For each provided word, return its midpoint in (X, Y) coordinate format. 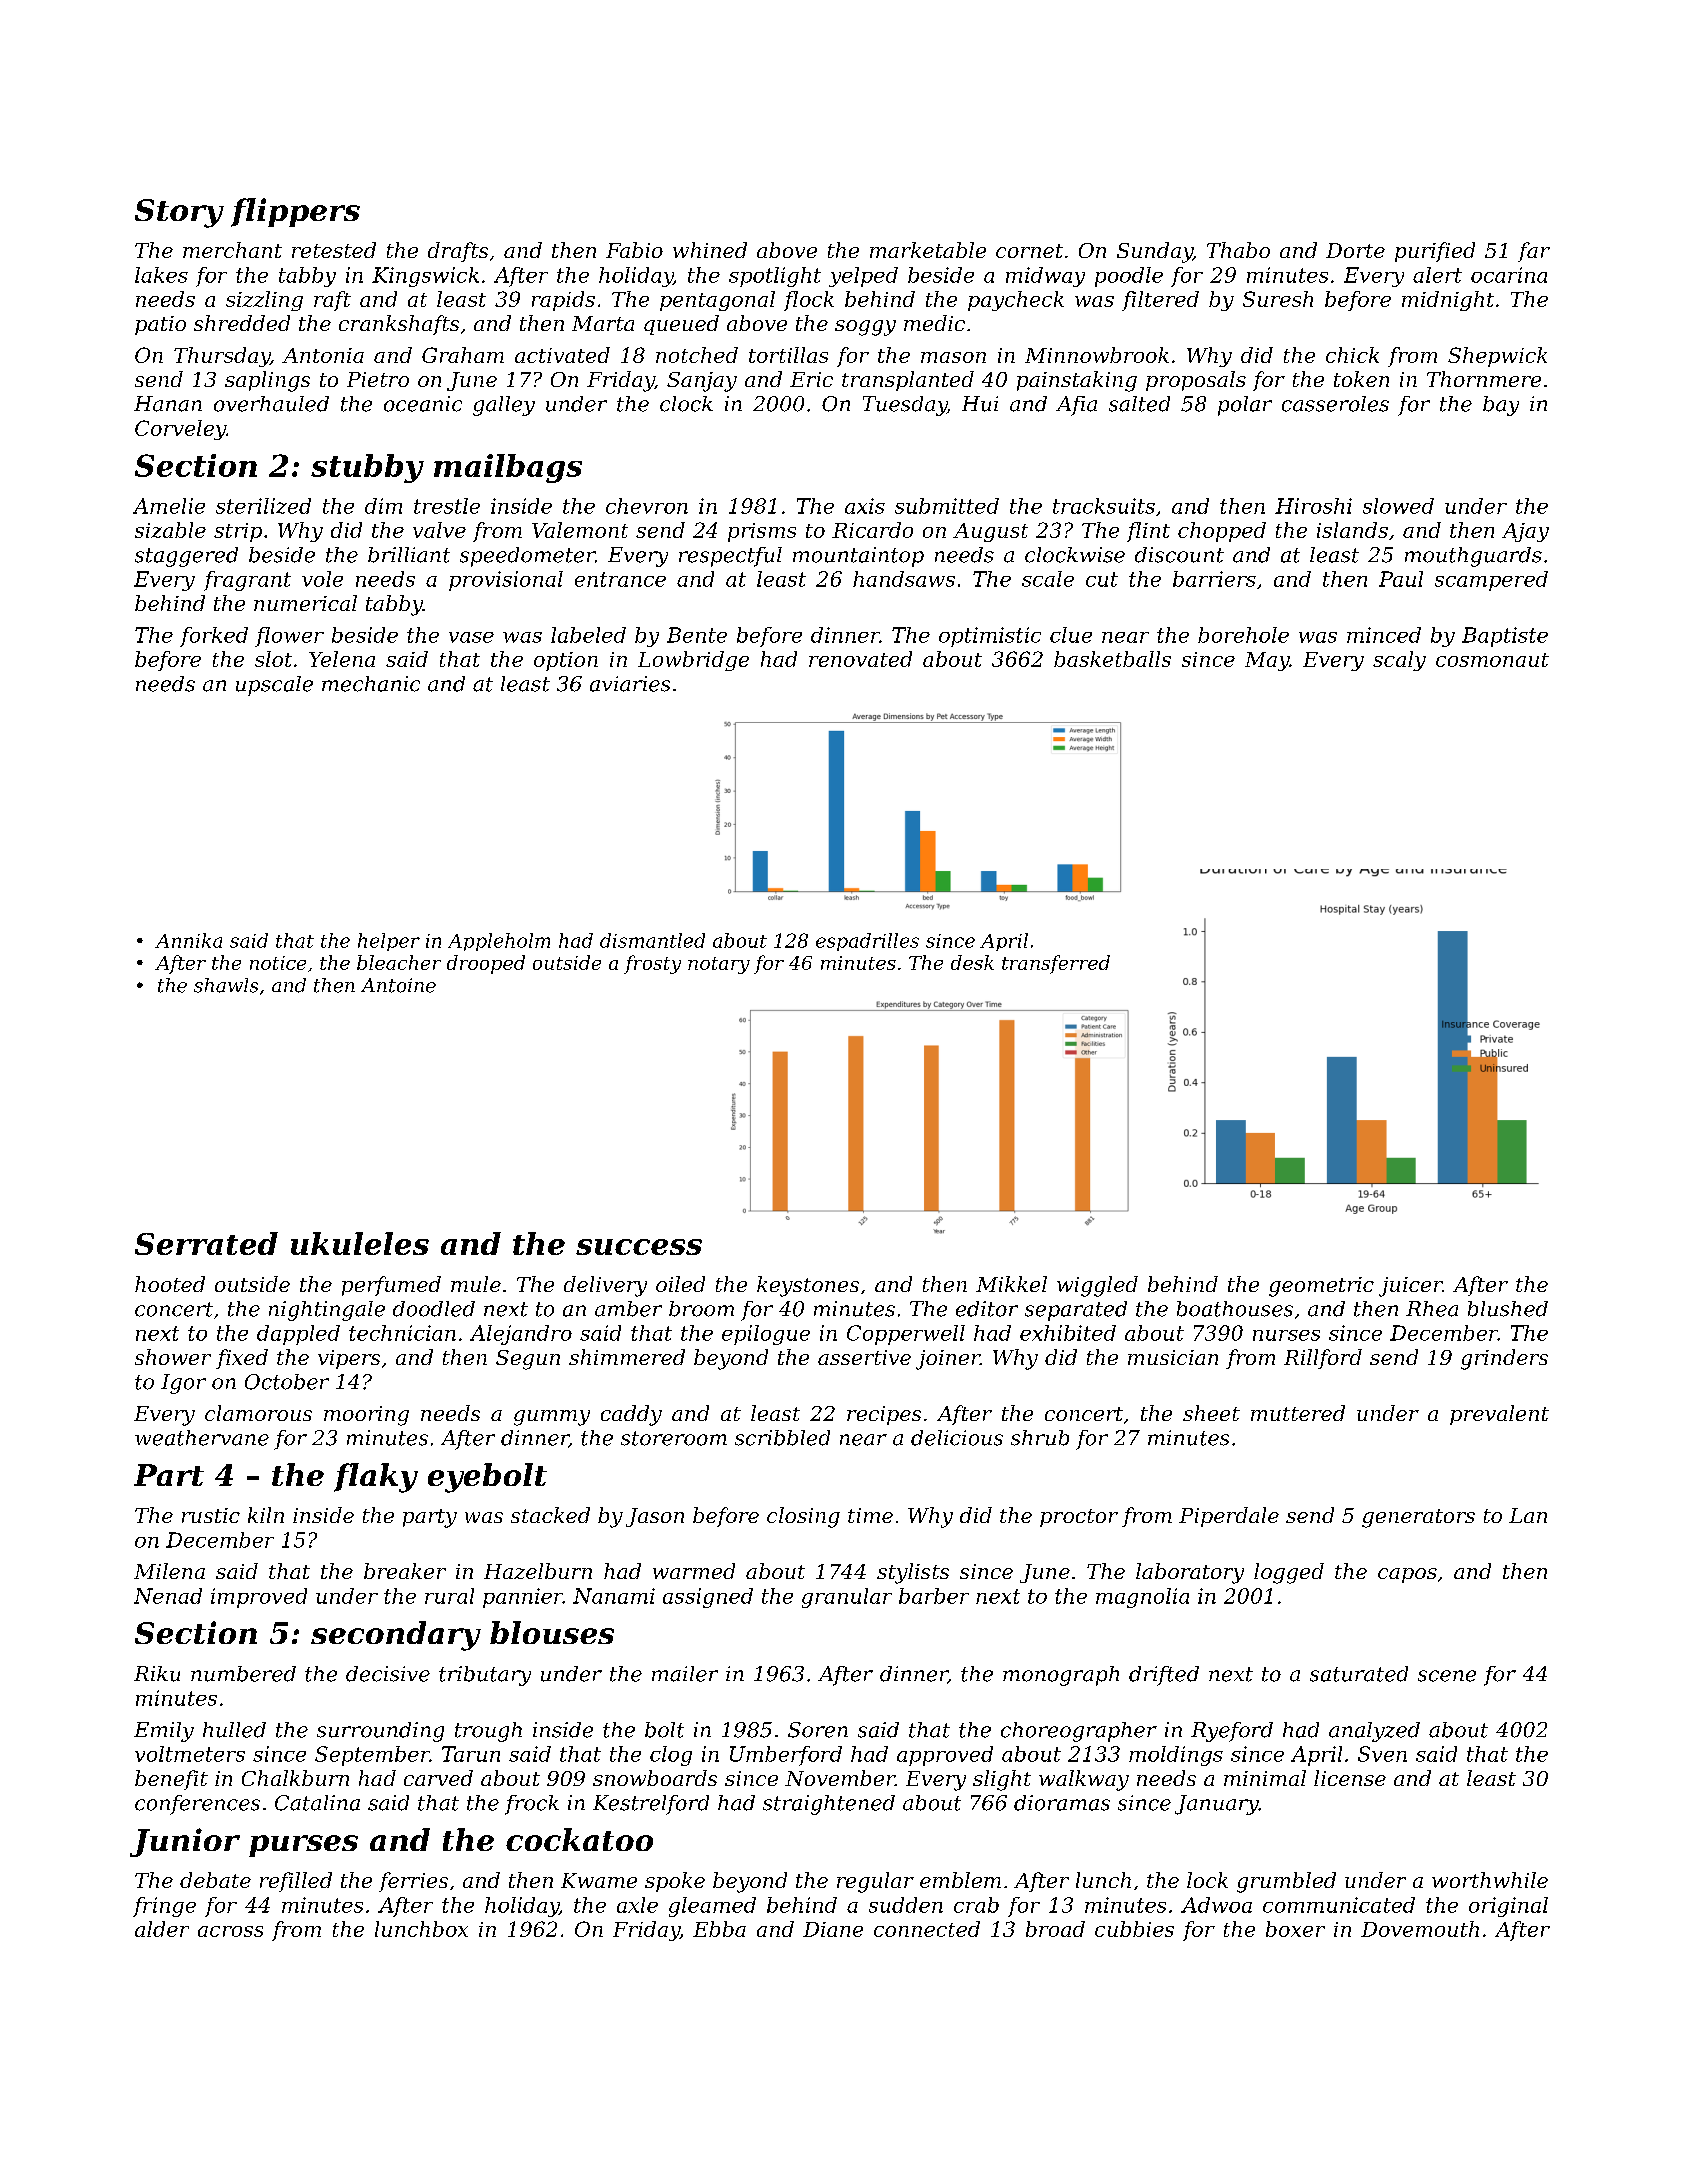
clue (1071, 635)
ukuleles (360, 1243)
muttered (1298, 1413)
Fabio (634, 250)
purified (1435, 252)
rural (449, 1596)
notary (719, 965)
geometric (1321, 1287)
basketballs (1112, 659)
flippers (295, 212)
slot (273, 659)
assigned (708, 1598)
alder (162, 1929)
